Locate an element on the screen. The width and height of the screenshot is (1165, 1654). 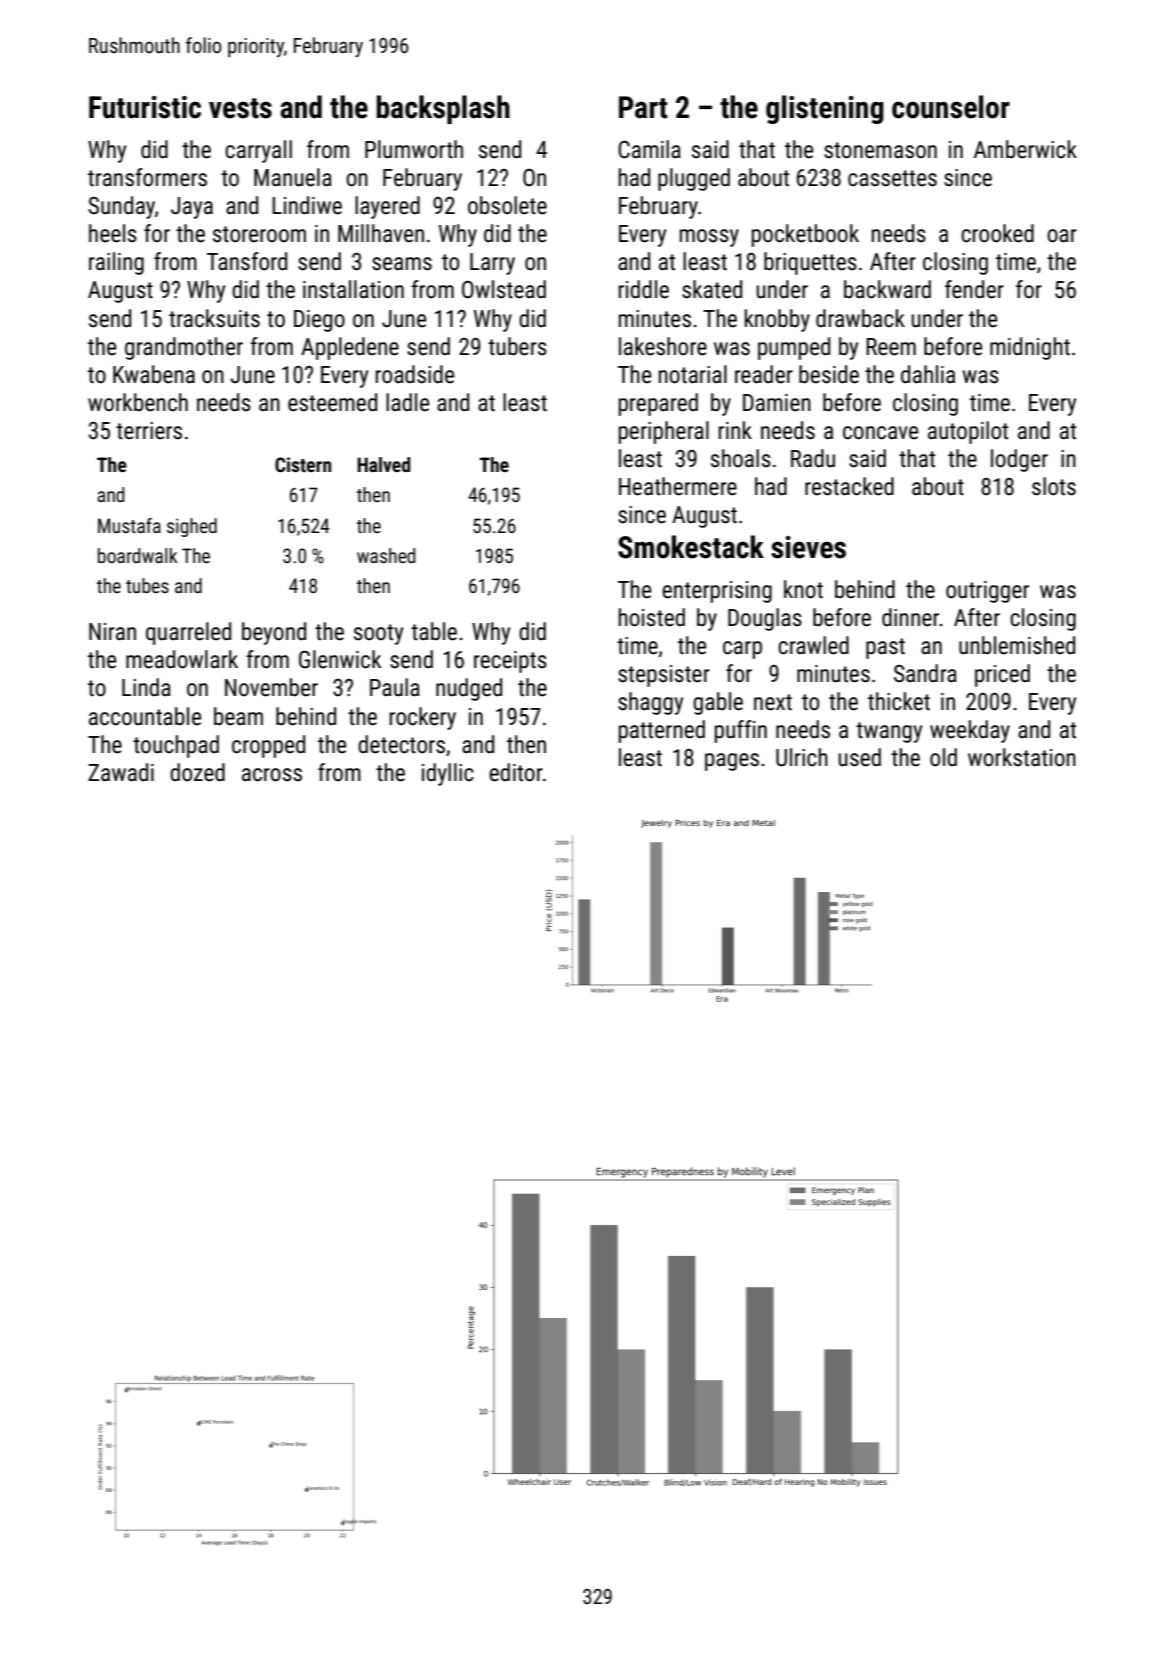
Part is located at coordinates (643, 107).
